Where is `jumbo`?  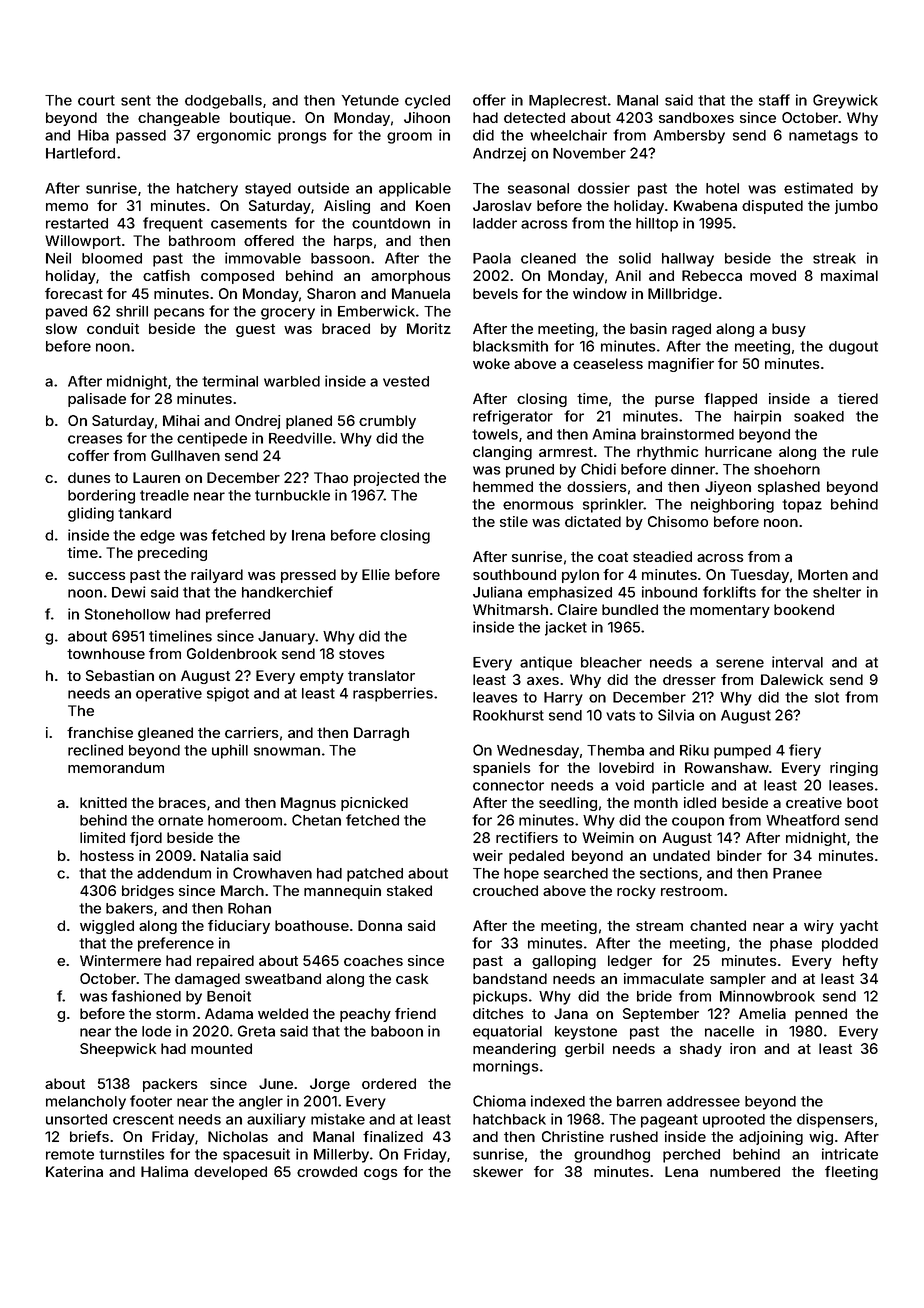
jumbo is located at coordinates (856, 207).
